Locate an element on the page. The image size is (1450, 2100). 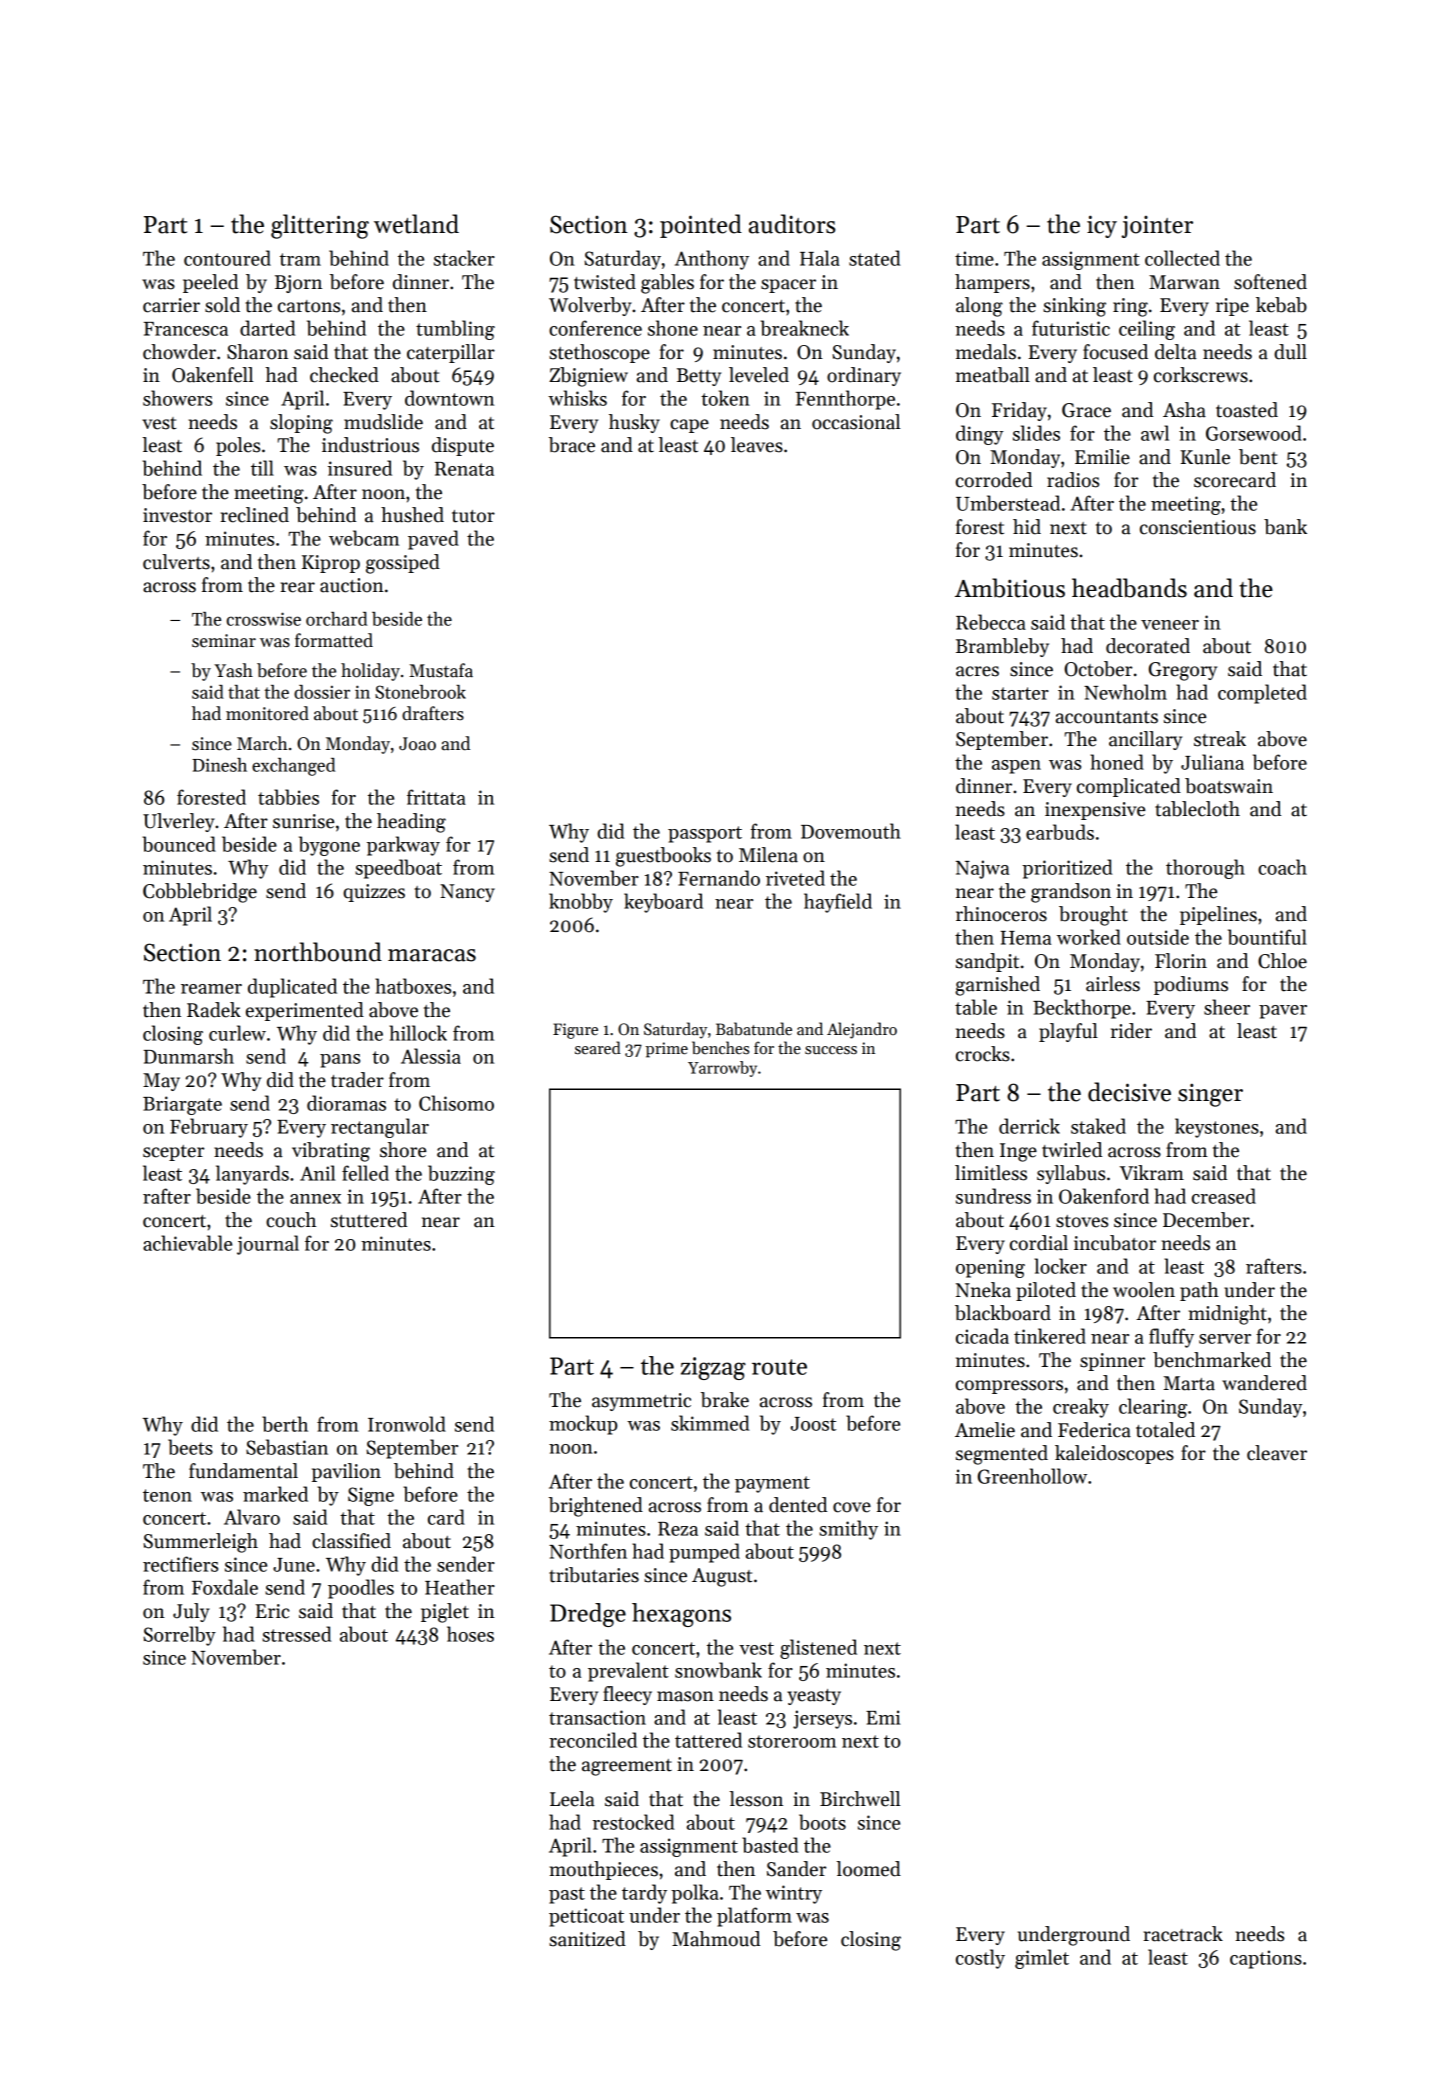
northbound is located at coordinates (318, 952).
